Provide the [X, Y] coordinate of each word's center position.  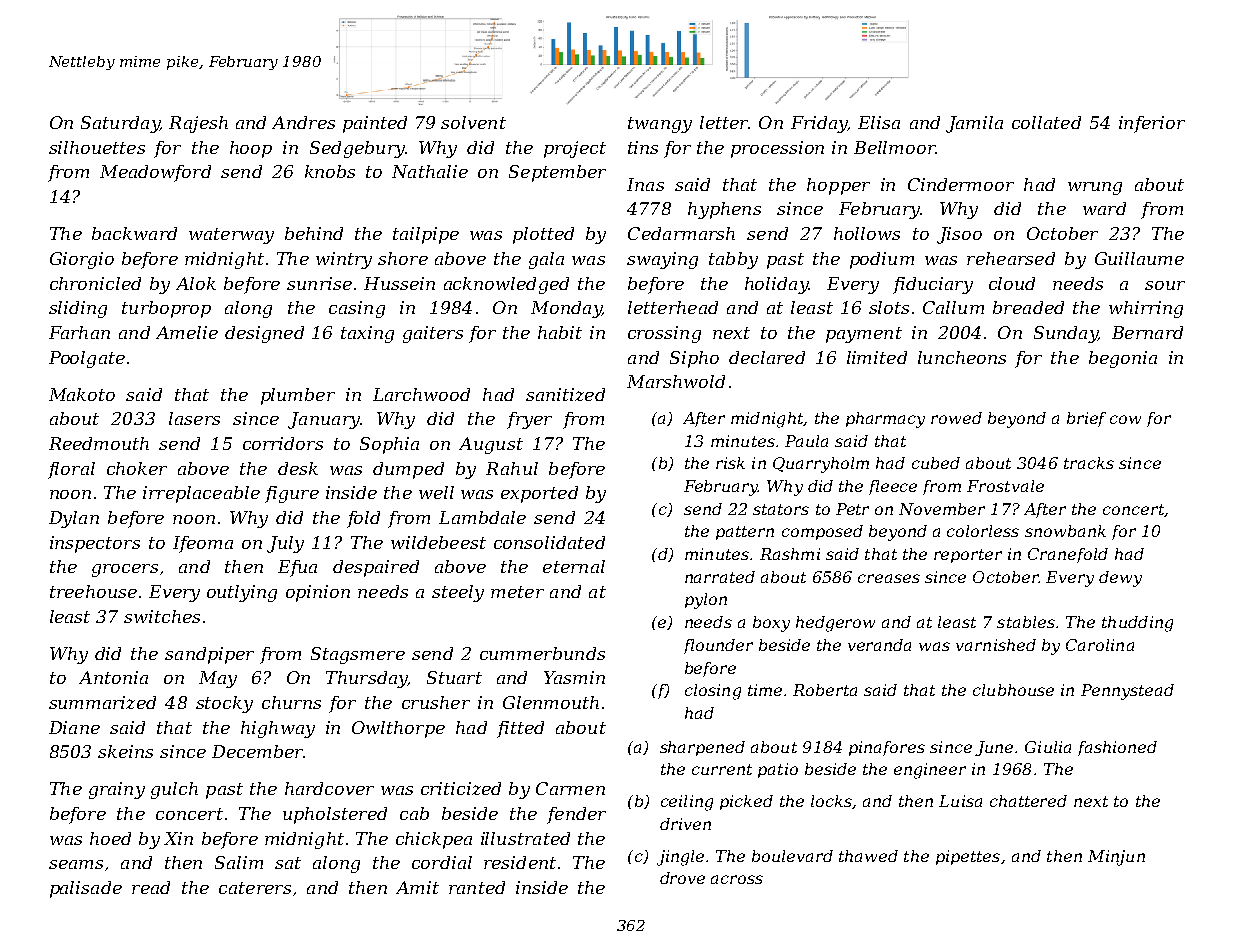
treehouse [93, 591]
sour [1165, 285]
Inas [645, 184]
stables [1026, 622]
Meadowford [155, 173]
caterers [255, 888]
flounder [718, 646]
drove [682, 878]
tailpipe [426, 235]
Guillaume [1139, 258]
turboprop [166, 309]
